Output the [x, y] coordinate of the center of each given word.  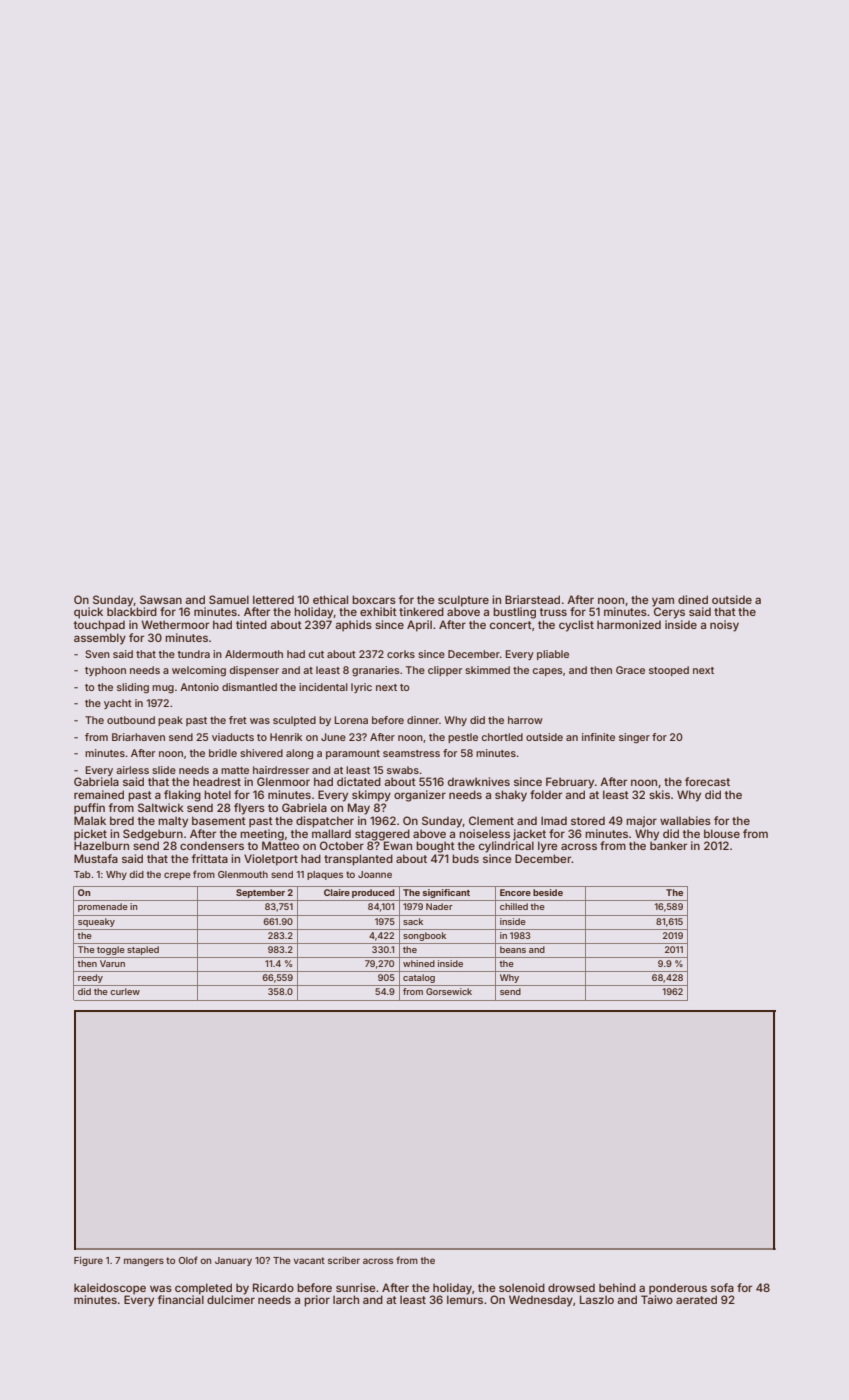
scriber [344, 1260]
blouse [722, 833]
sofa [722, 1287]
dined [693, 599]
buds [465, 858]
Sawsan [161, 599]
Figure [88, 1261]
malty [173, 822]
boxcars [374, 599]
